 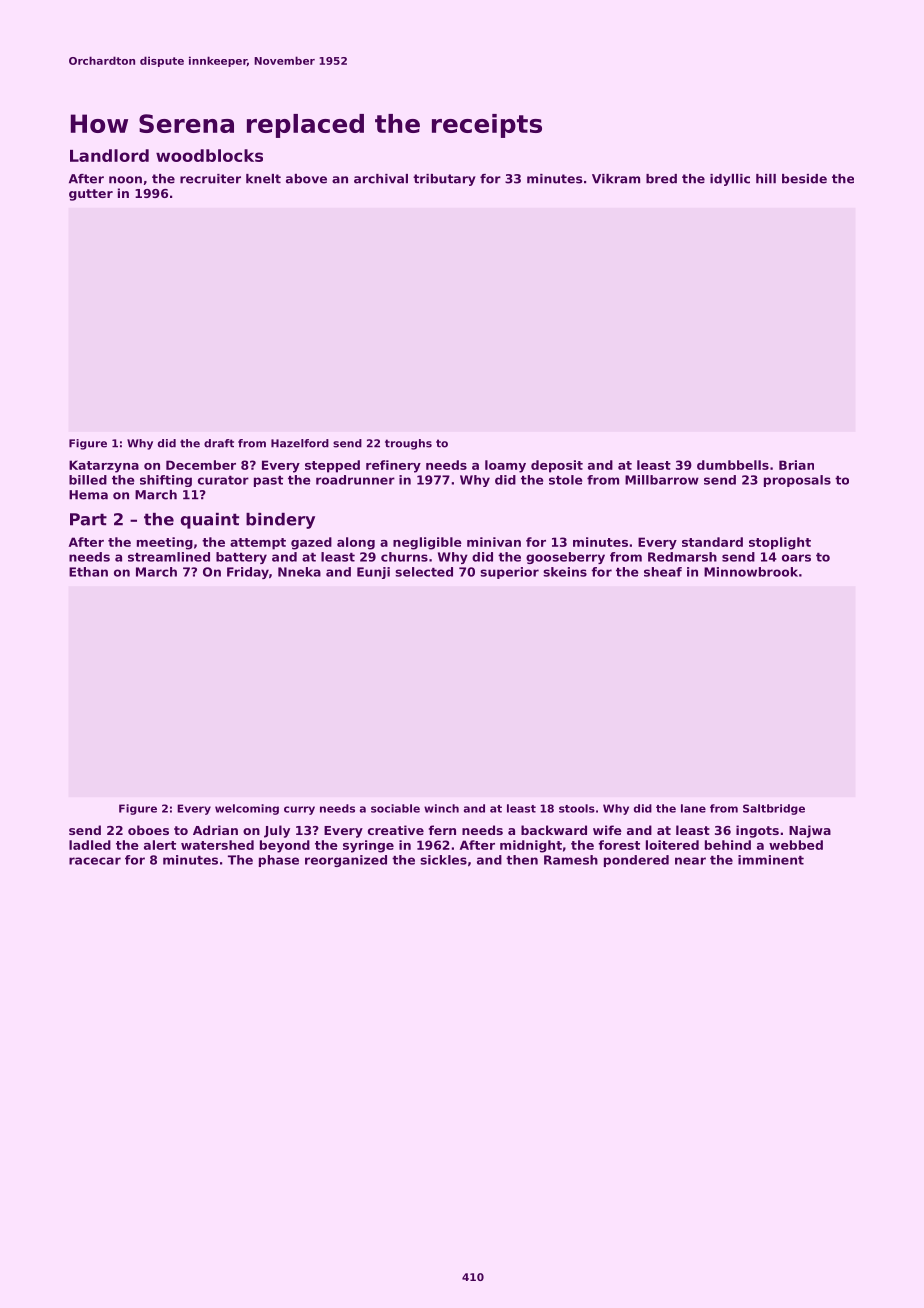 I want to click on draft, so click(x=219, y=443).
